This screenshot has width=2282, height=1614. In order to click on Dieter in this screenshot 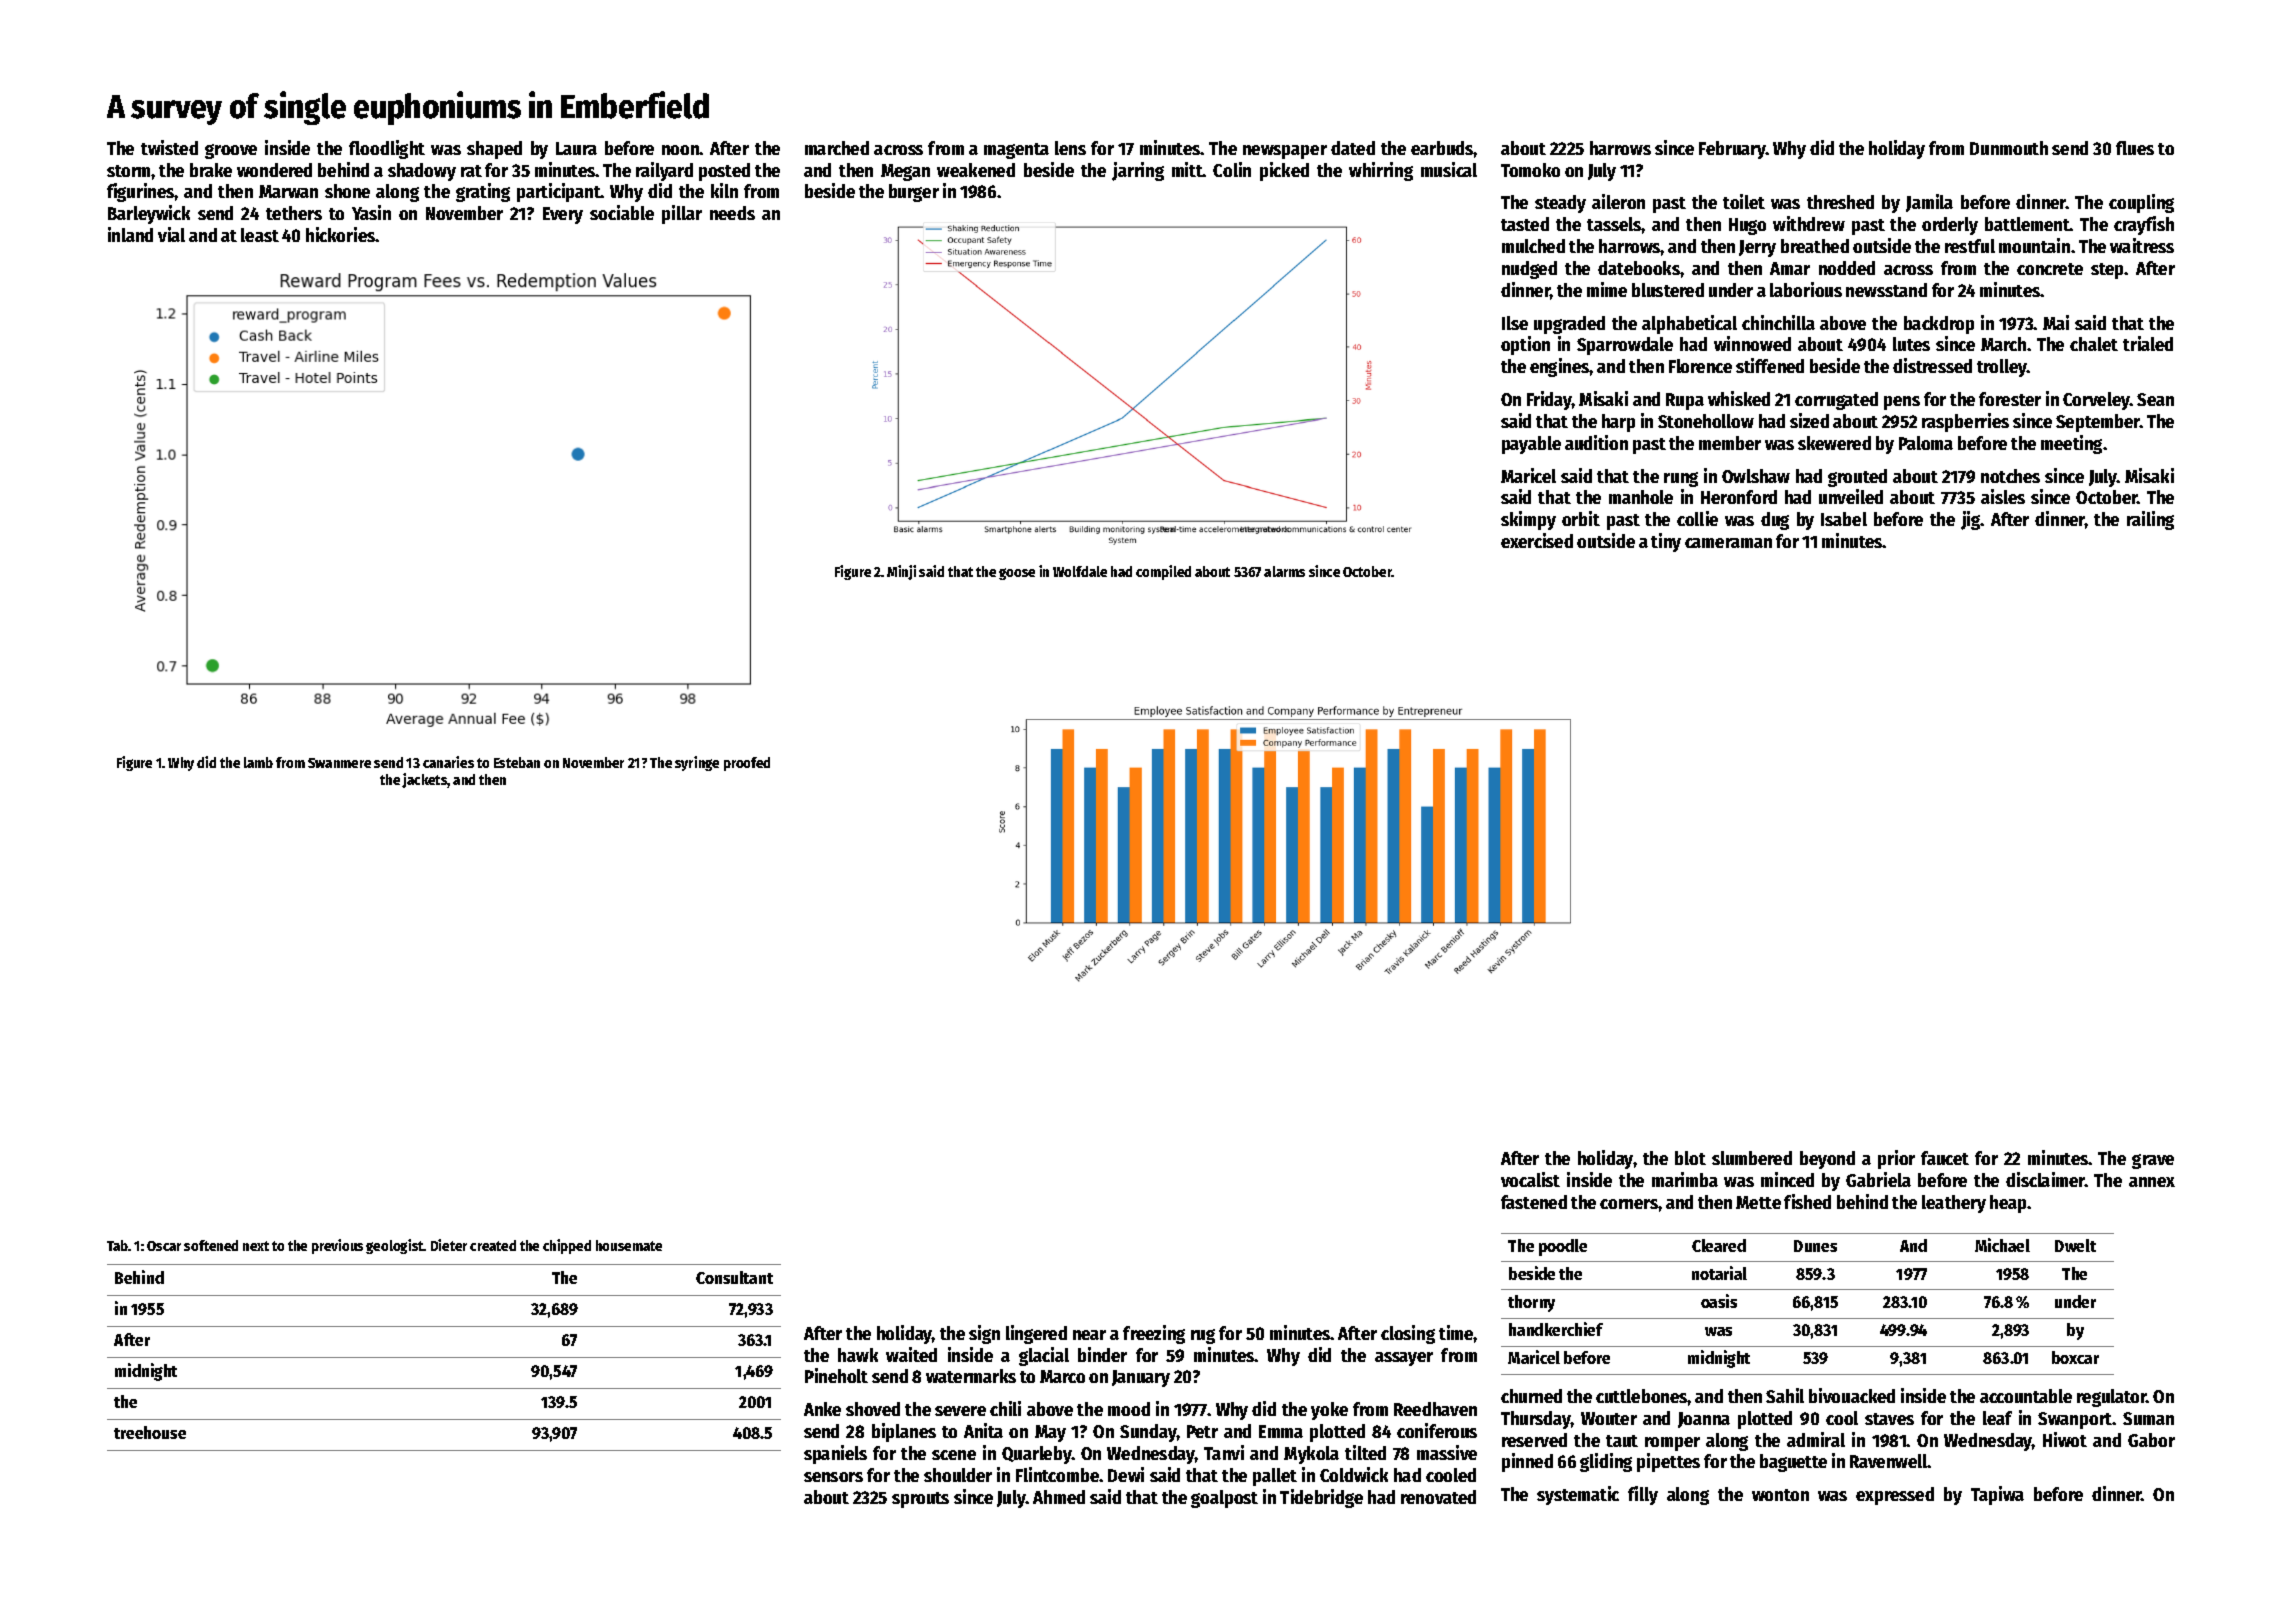, I will do `click(449, 1245)`.
